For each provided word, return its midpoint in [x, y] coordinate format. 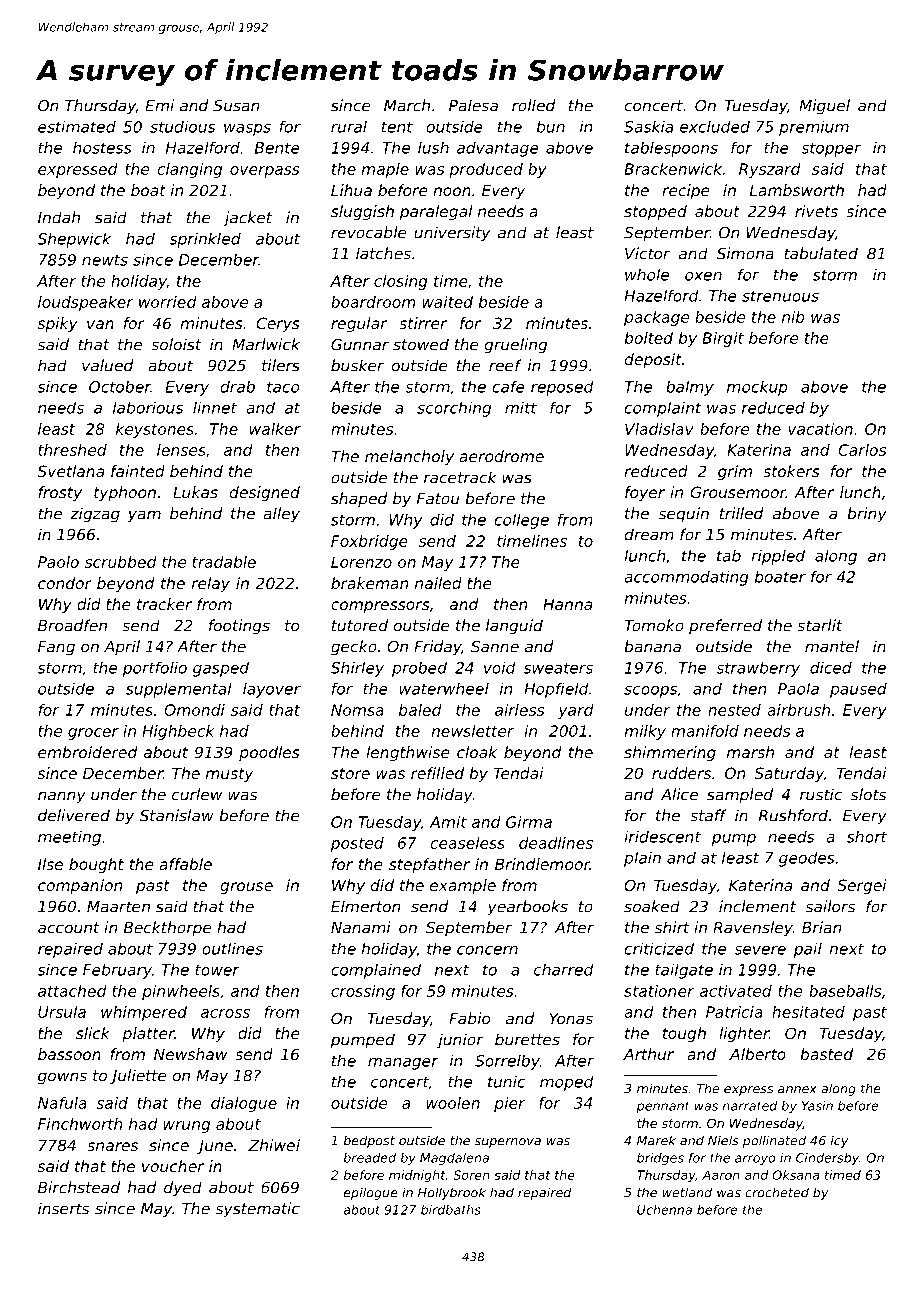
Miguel [824, 107]
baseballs [845, 991]
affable [185, 864]
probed [419, 669]
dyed [183, 1189]
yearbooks [527, 908]
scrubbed [121, 562]
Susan [236, 105]
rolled [533, 105]
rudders [681, 773]
